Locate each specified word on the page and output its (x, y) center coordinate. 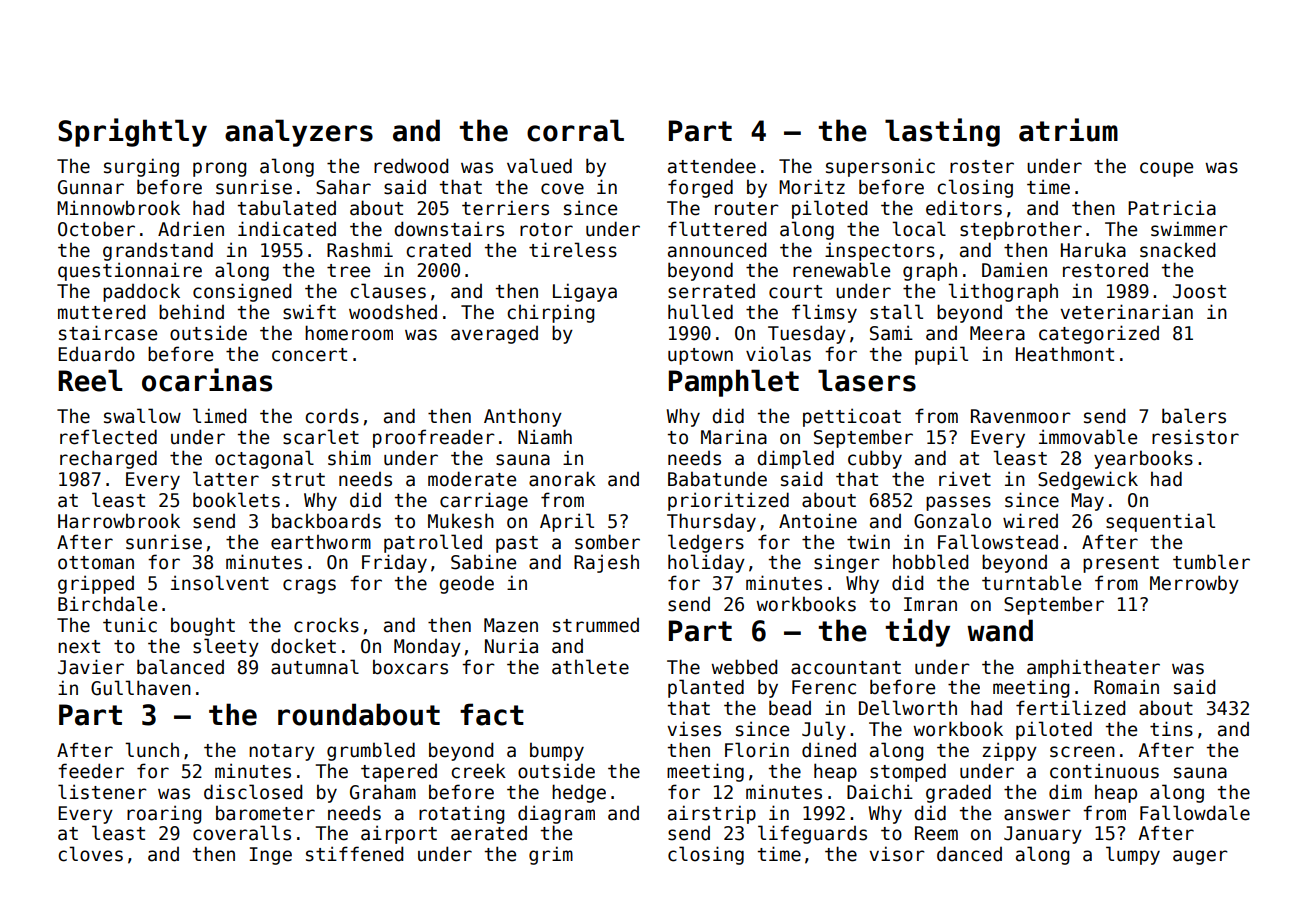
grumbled (371, 751)
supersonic (880, 167)
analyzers (299, 133)
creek (478, 771)
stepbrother (1021, 231)
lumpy (1133, 855)
